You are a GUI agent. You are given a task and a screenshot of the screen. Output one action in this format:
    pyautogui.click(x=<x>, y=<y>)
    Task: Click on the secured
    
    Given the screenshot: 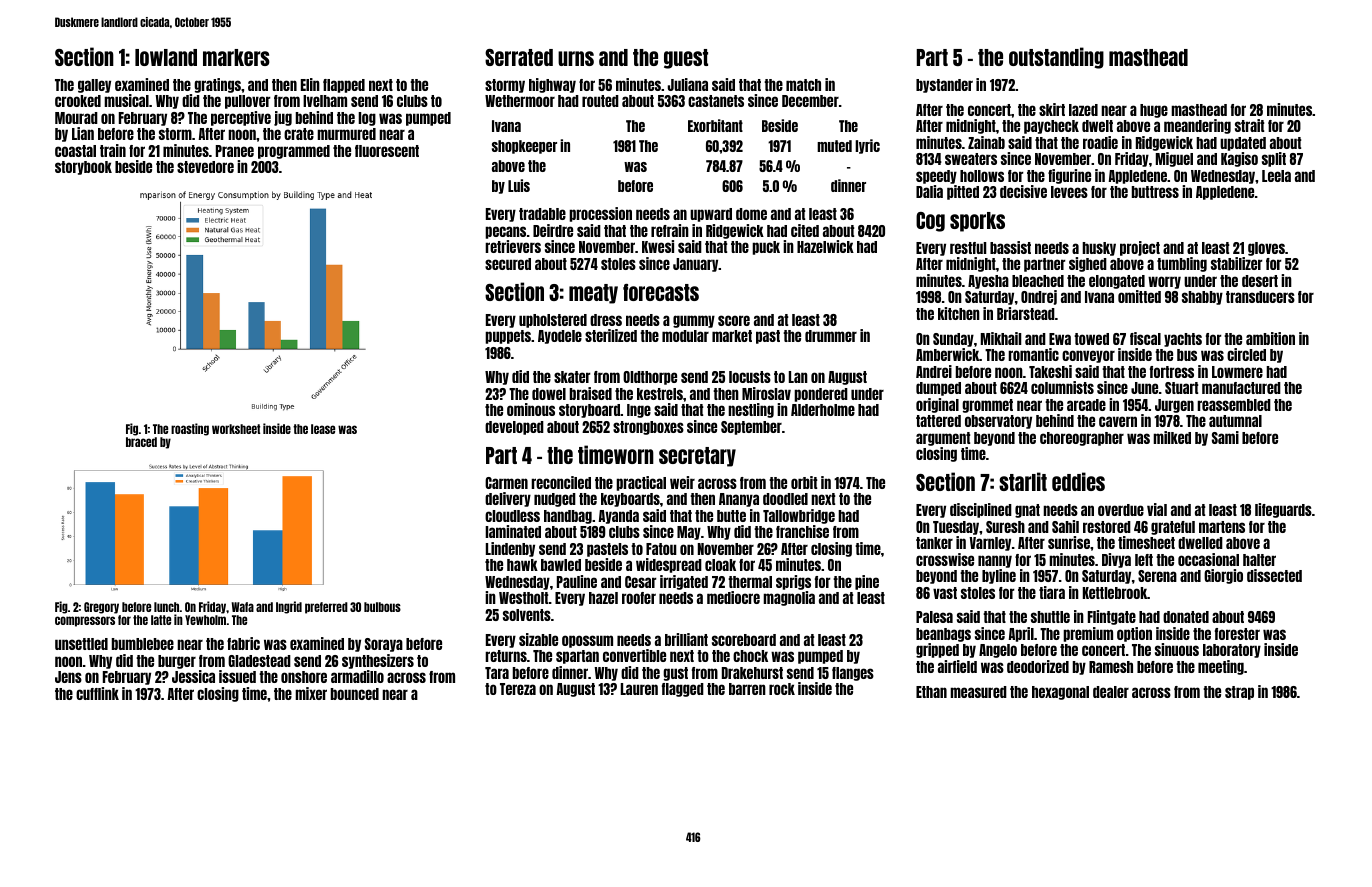 What is the action you would take?
    pyautogui.click(x=508, y=264)
